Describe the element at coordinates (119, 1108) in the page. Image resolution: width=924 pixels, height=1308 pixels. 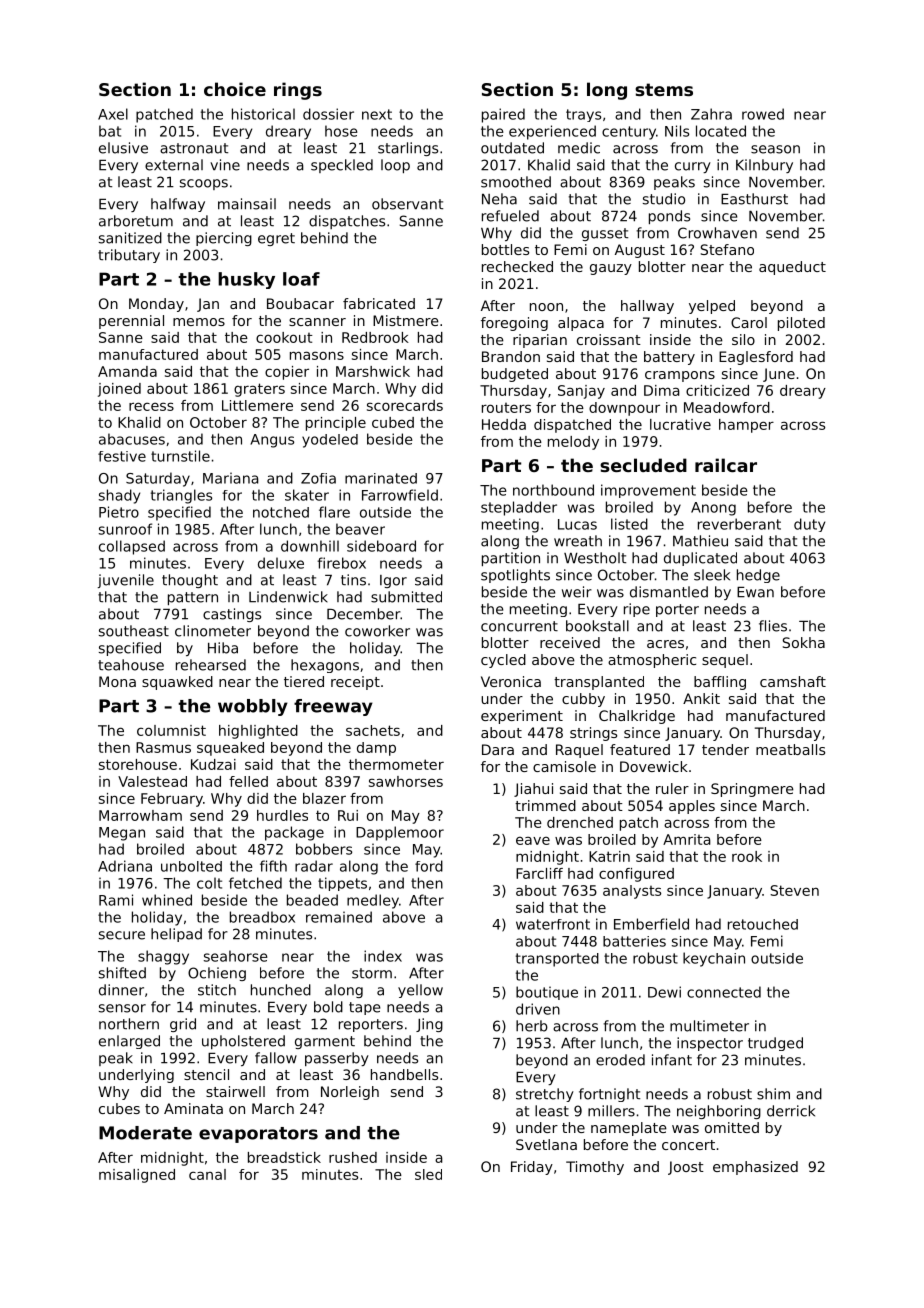
I see `cubes` at that location.
